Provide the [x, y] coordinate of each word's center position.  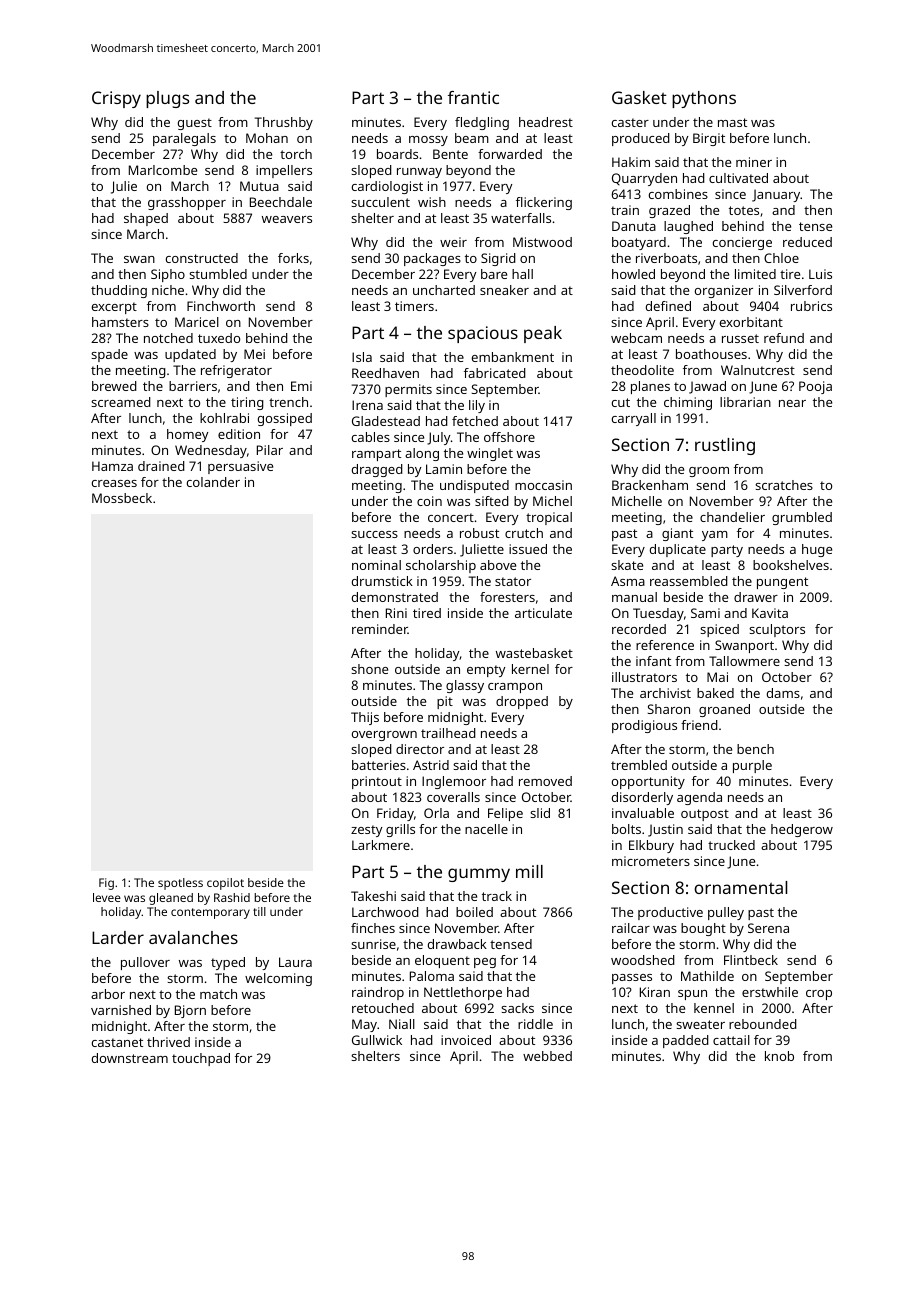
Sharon [669, 709]
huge [817, 550]
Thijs [365, 718]
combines [678, 194]
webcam [636, 338]
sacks [517, 1008]
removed [545, 781]
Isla [362, 357]
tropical [549, 518]
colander [213, 482]
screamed [121, 402]
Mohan [267, 138]
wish [432, 202]
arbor [108, 994]
